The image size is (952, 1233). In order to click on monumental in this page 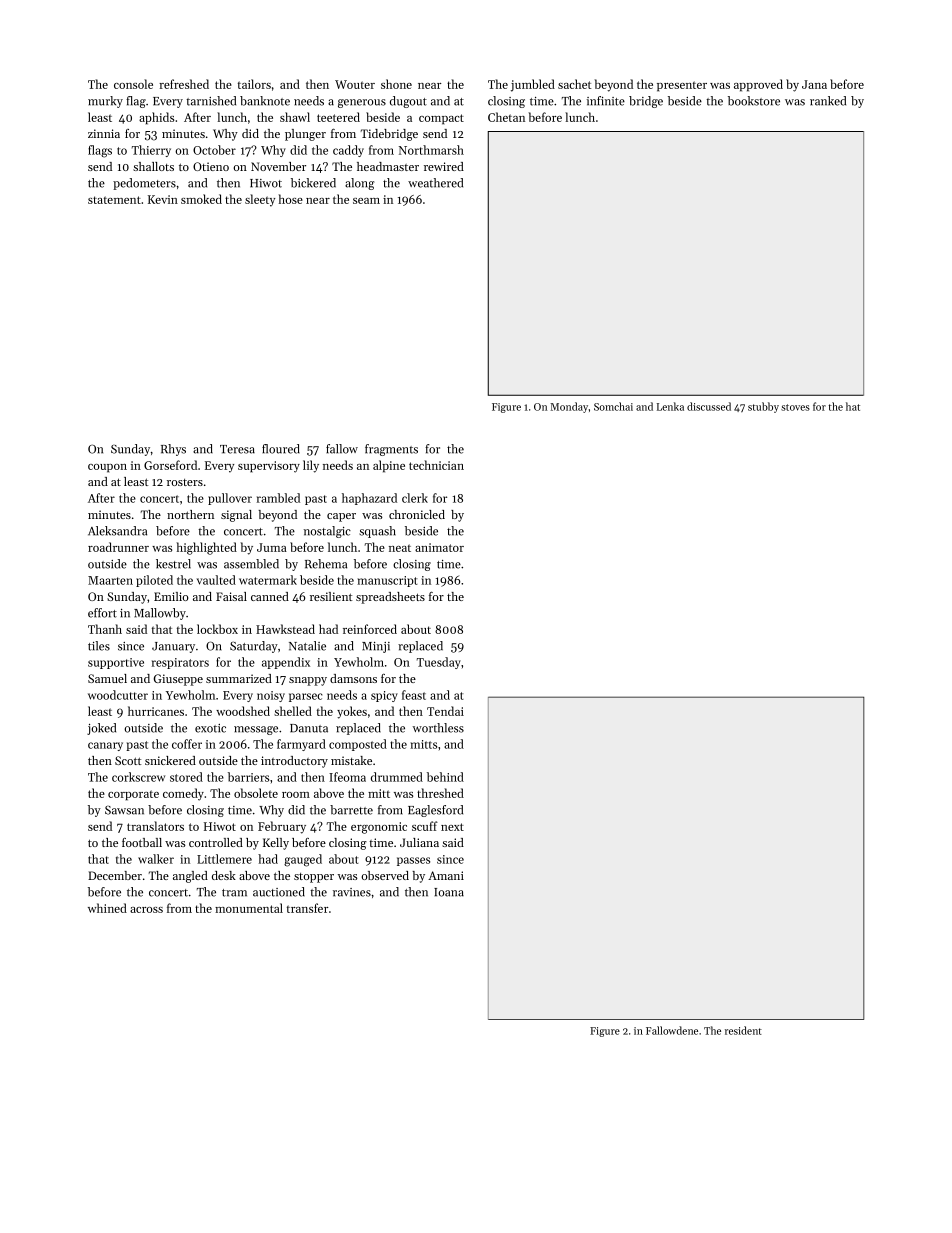, I will do `click(249, 908)`.
